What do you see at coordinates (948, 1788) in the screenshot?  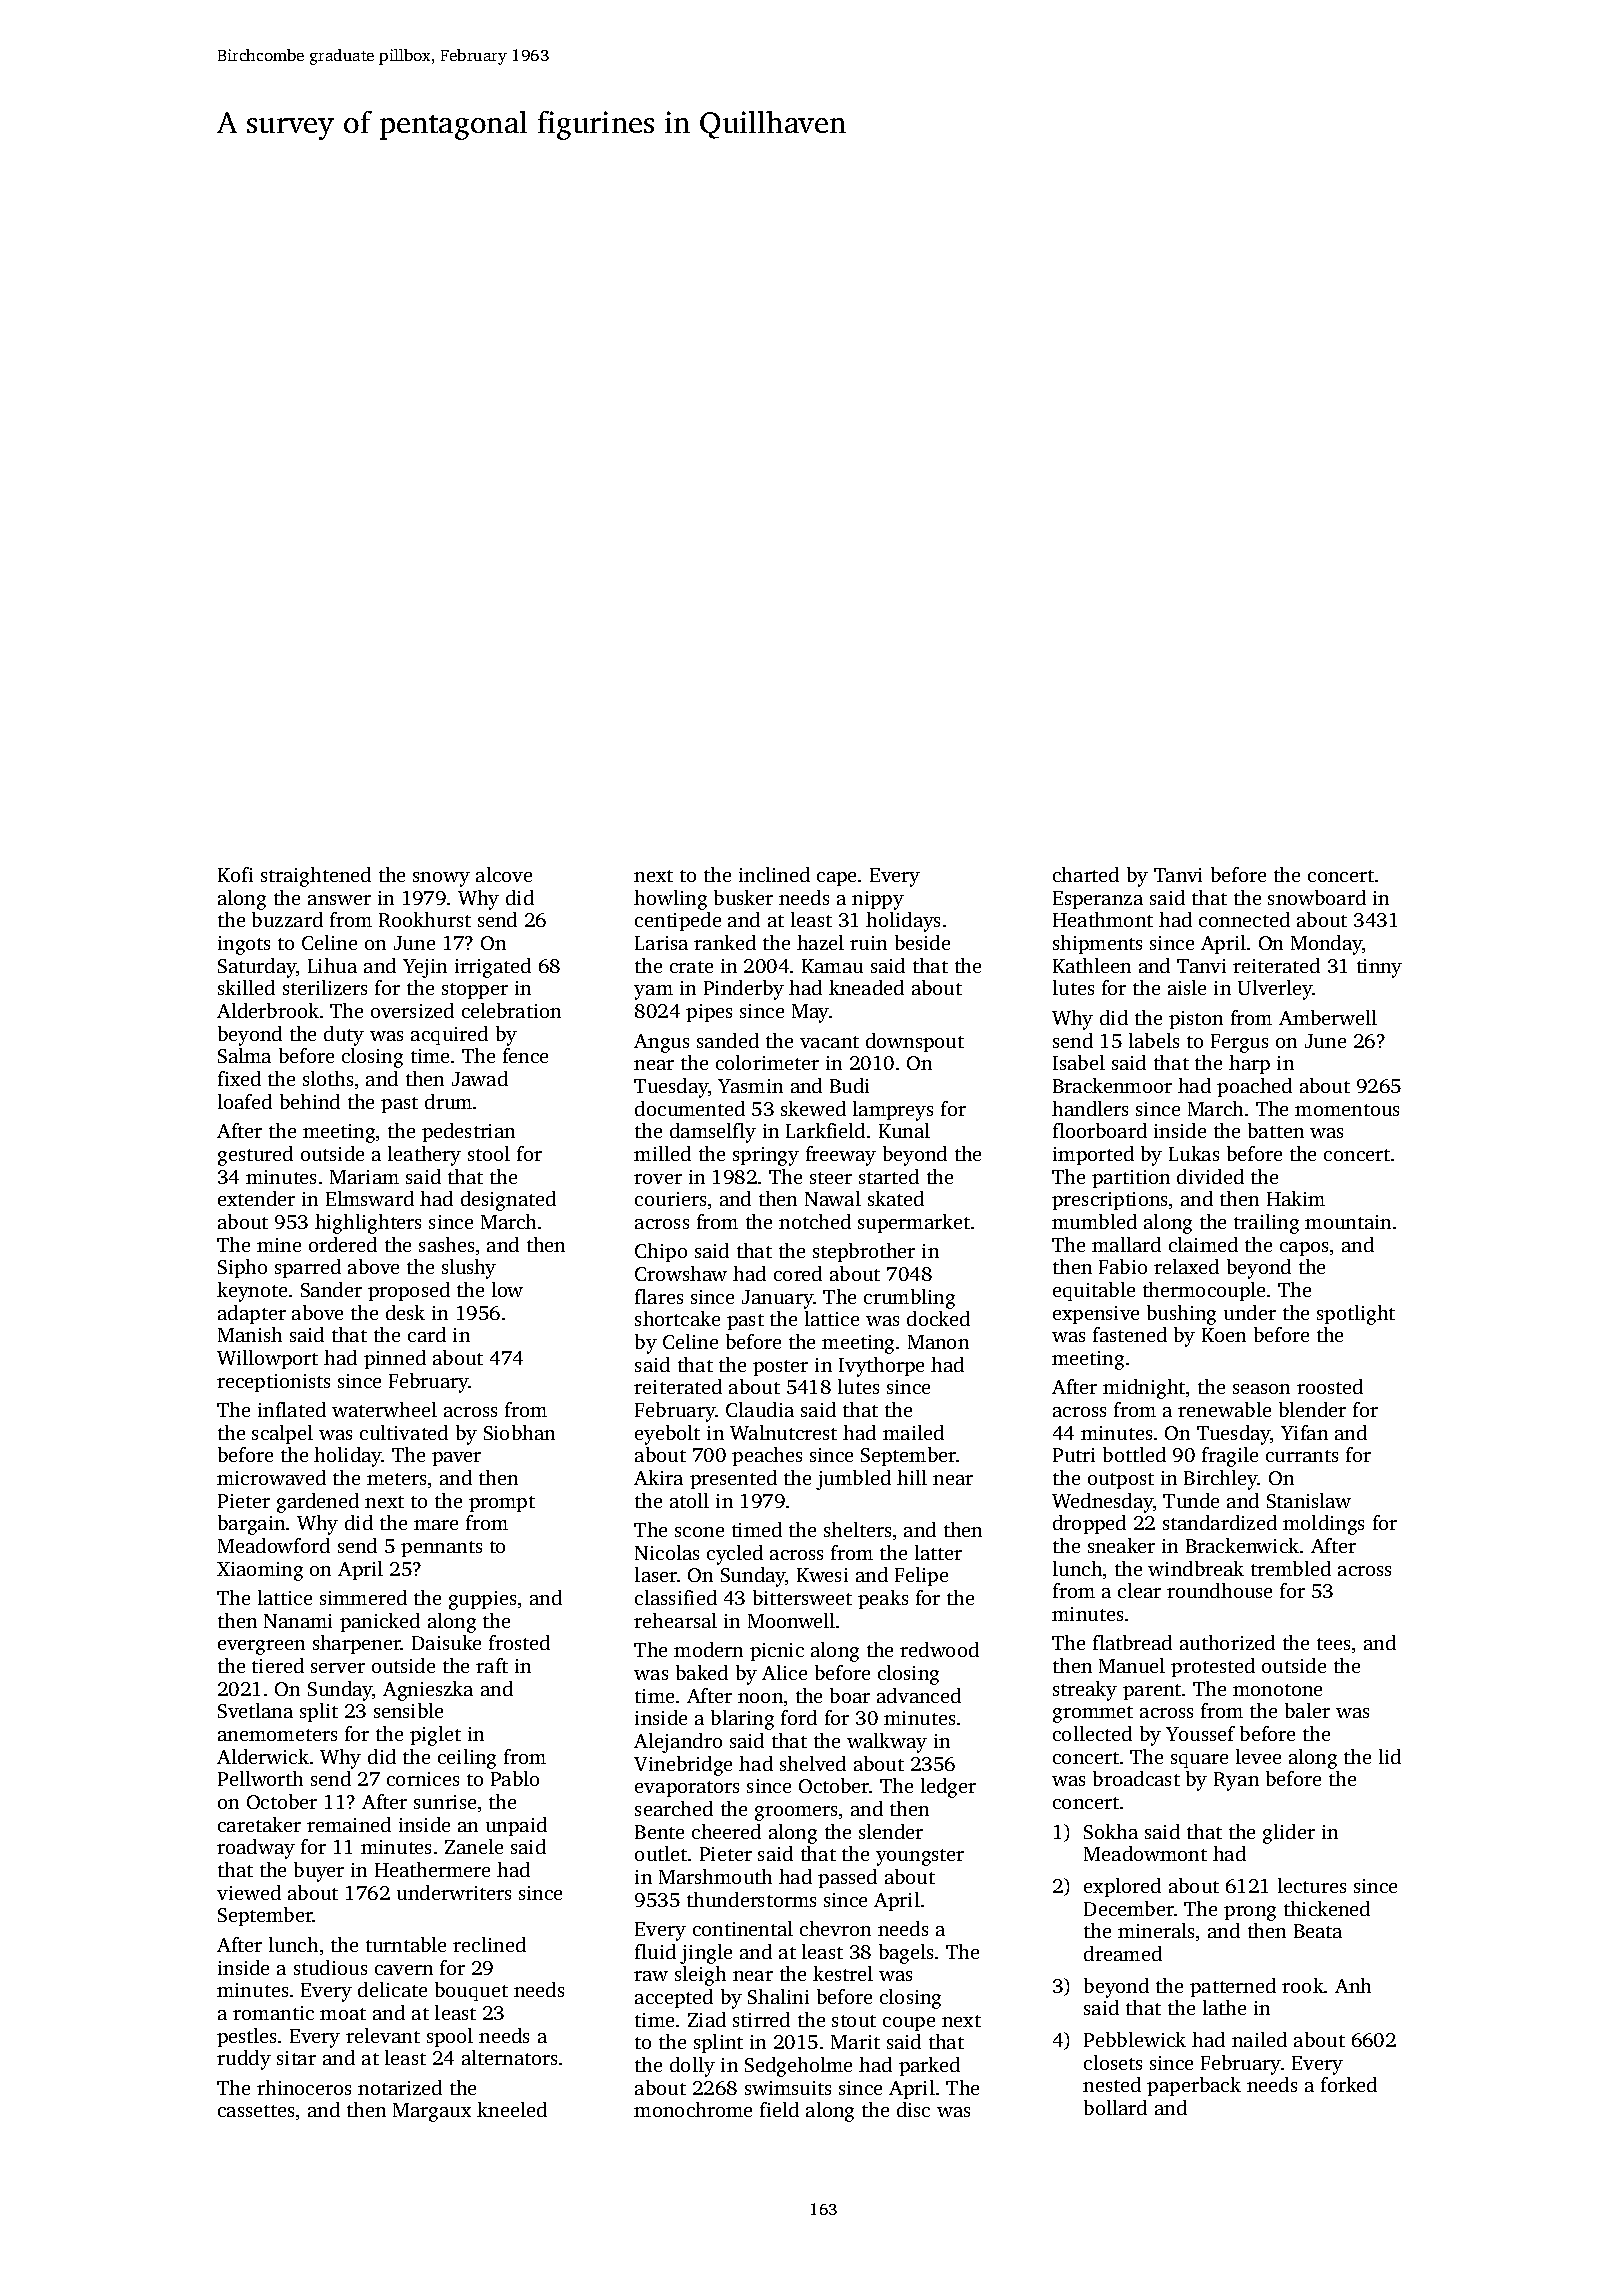 I see `ledger` at bounding box center [948, 1788].
